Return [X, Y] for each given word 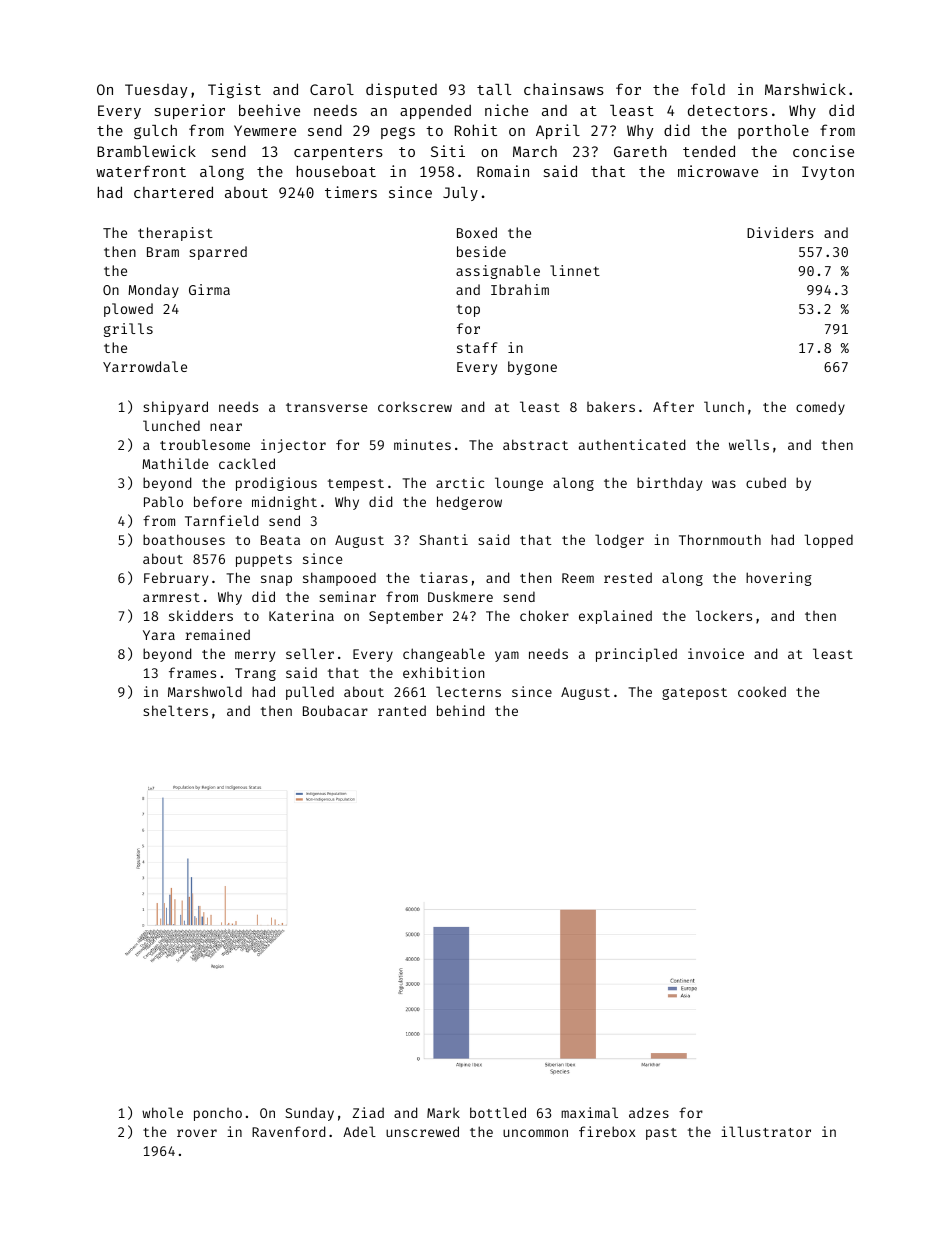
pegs [398, 133]
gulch [155, 131]
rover [197, 1133]
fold [708, 89]
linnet [575, 270]
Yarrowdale [145, 366]
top [468, 311]
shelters [175, 710]
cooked [762, 691]
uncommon [535, 1133]
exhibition [443, 672]
